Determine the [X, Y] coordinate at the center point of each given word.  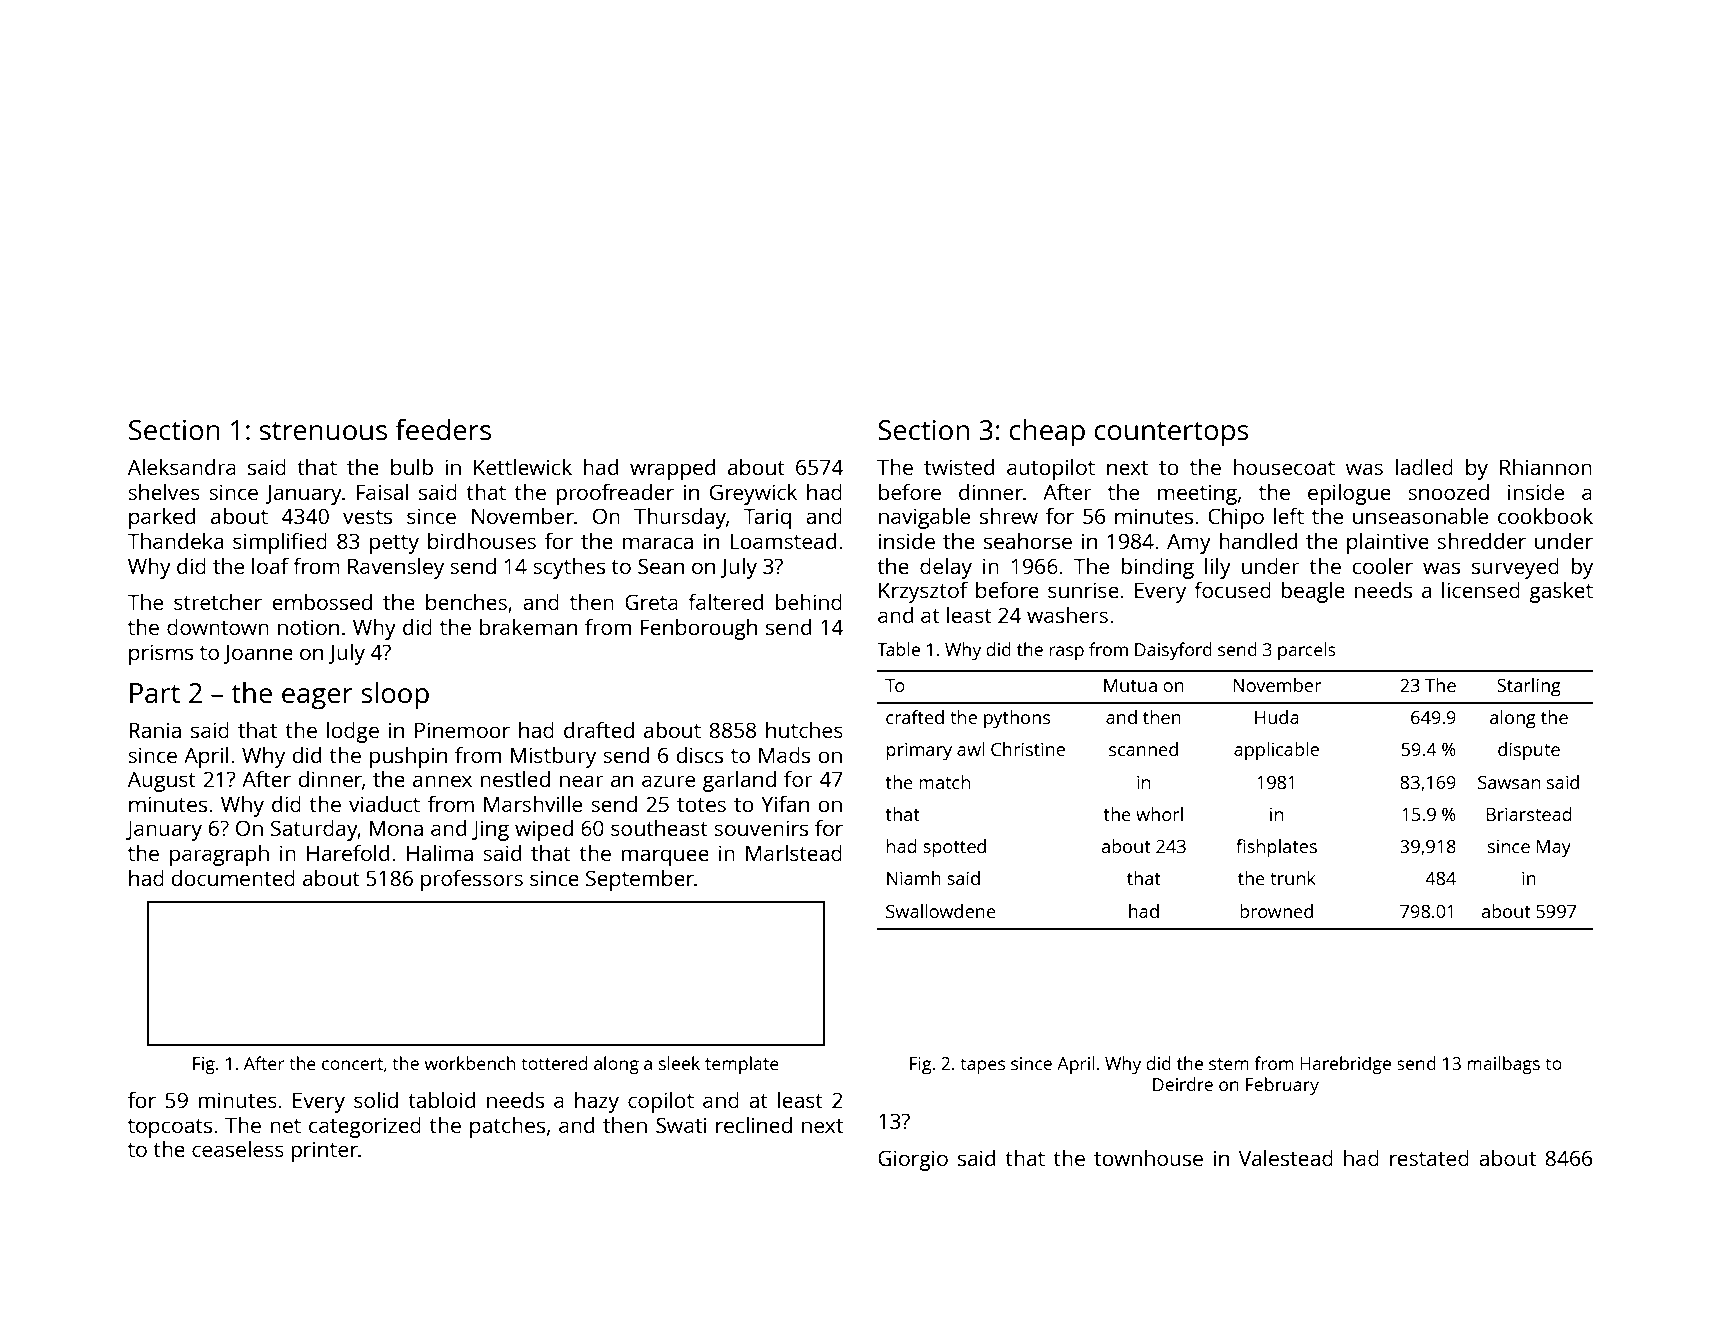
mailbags [1504, 1065]
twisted [959, 467]
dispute [1529, 751]
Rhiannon [1546, 467]
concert [352, 1064]
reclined [754, 1125]
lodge [353, 732]
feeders [443, 429]
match [944, 782]
